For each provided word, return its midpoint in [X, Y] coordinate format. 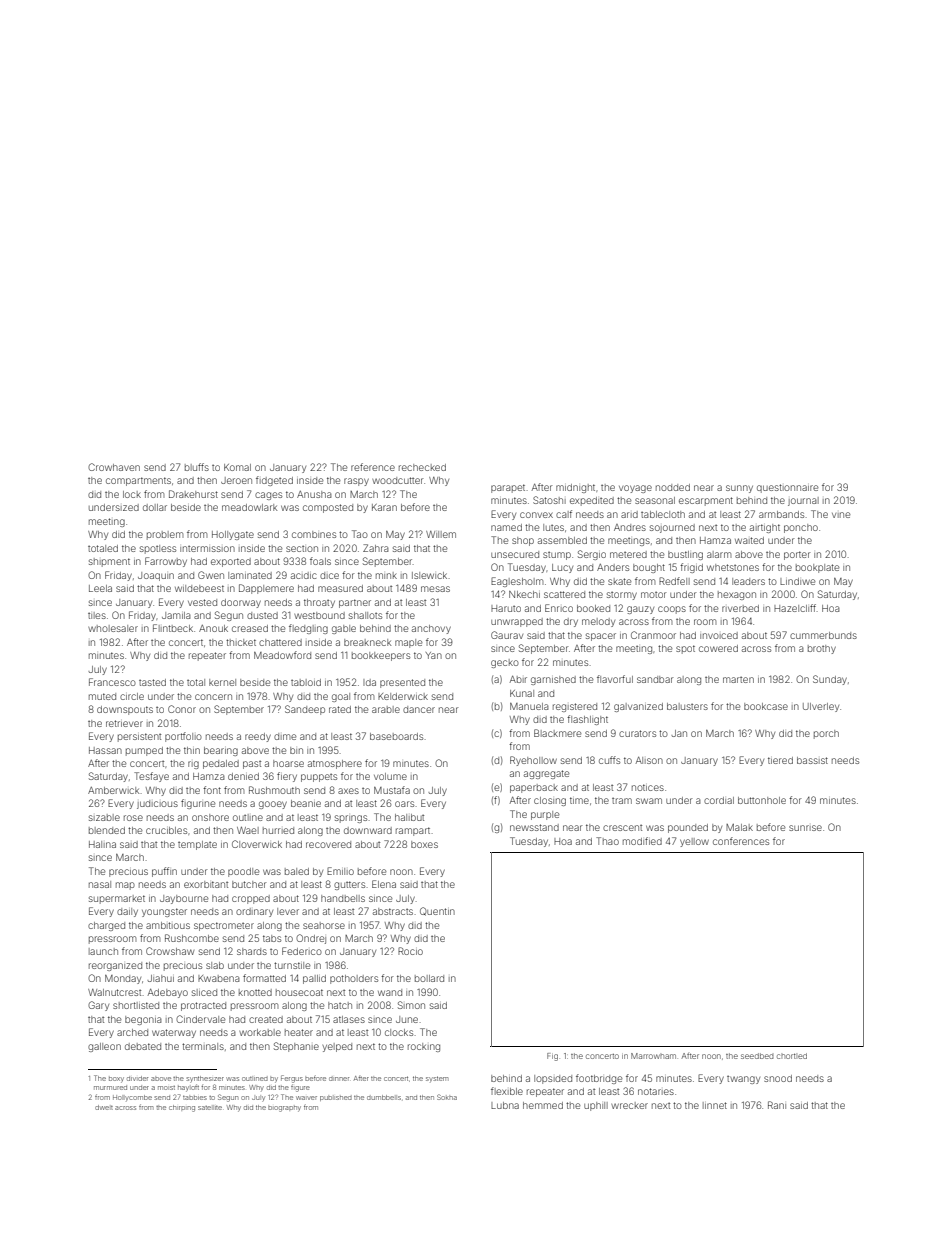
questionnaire [787, 488]
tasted [152, 682]
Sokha [447, 1097]
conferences [741, 841]
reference [373, 467]
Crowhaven [114, 467]
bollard [429, 978]
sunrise [805, 828]
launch [103, 951]
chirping [182, 1108]
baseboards [396, 736]
